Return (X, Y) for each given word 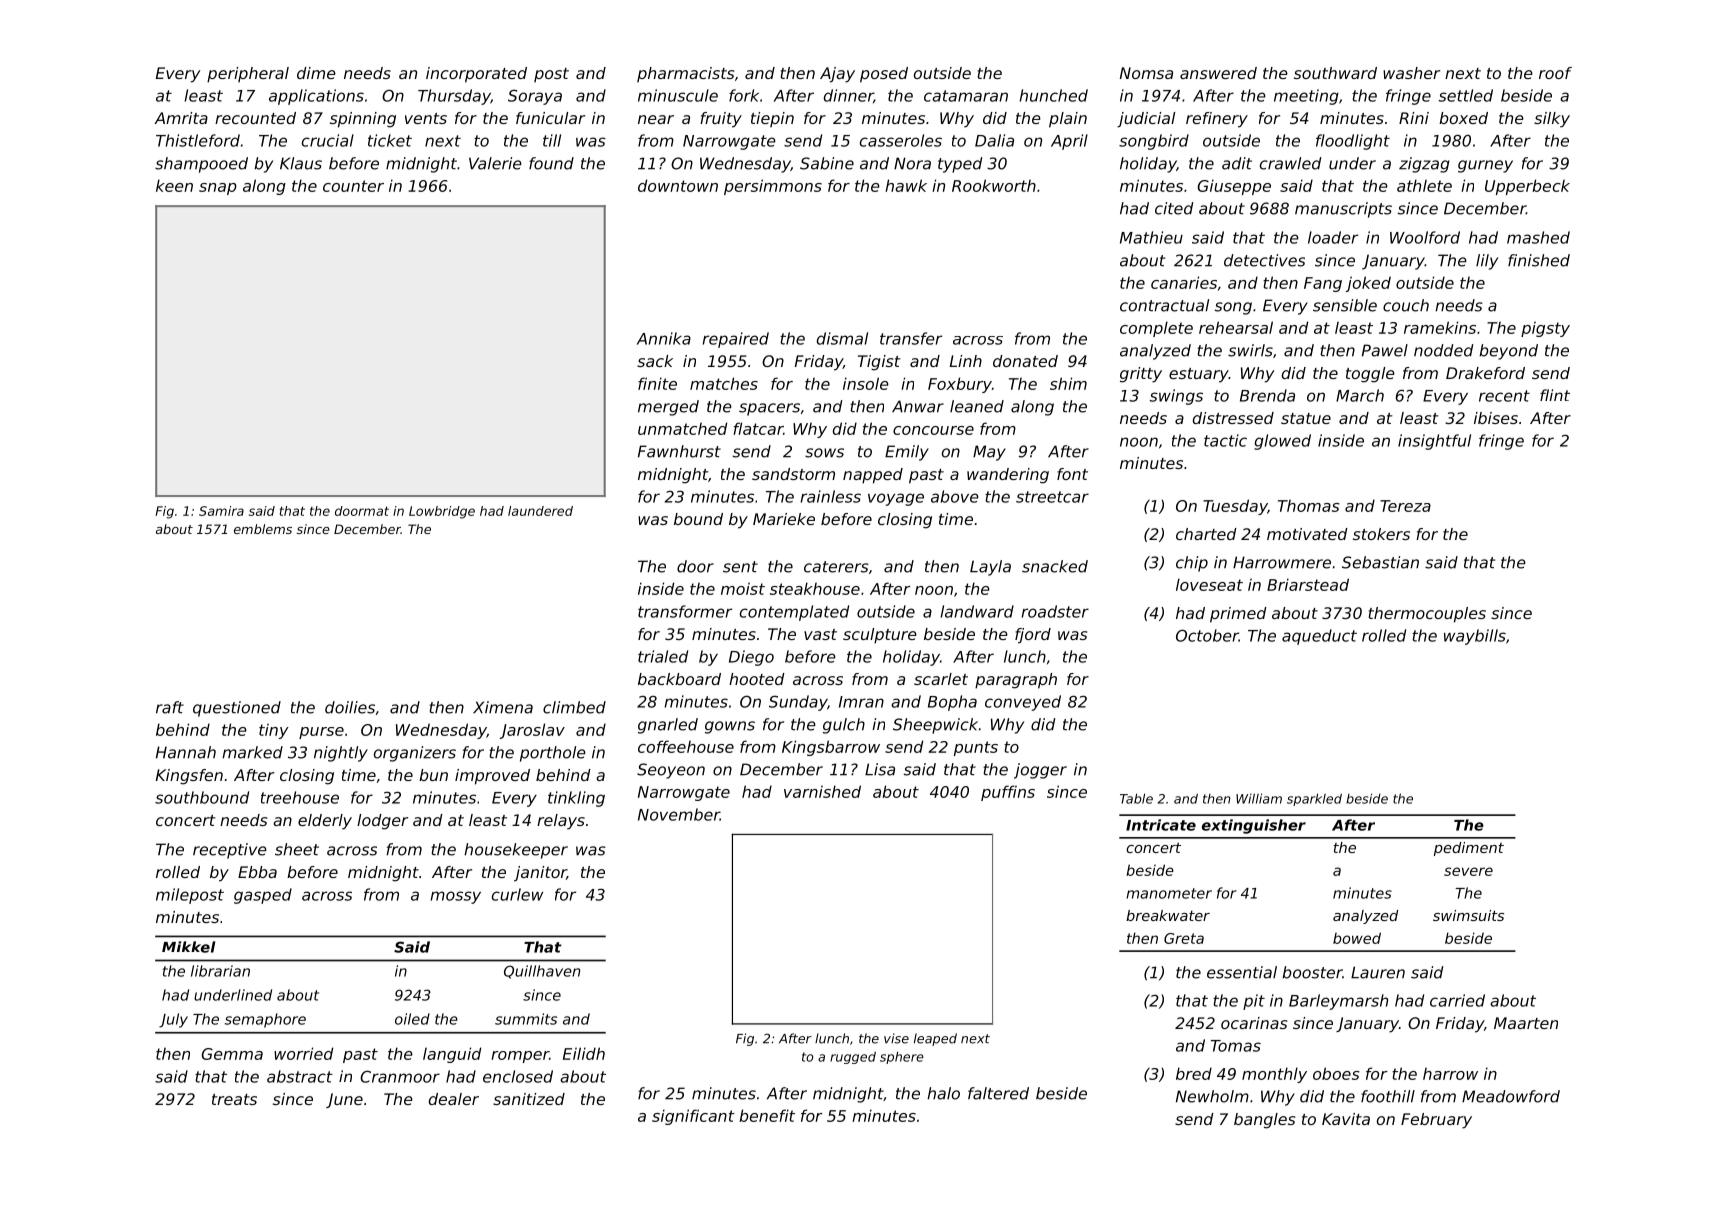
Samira (221, 511)
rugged (853, 1057)
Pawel (1385, 350)
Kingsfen (189, 777)
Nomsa (1146, 73)
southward (1335, 73)
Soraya (535, 97)
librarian (220, 971)
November (679, 814)
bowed (1357, 938)
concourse (933, 430)
